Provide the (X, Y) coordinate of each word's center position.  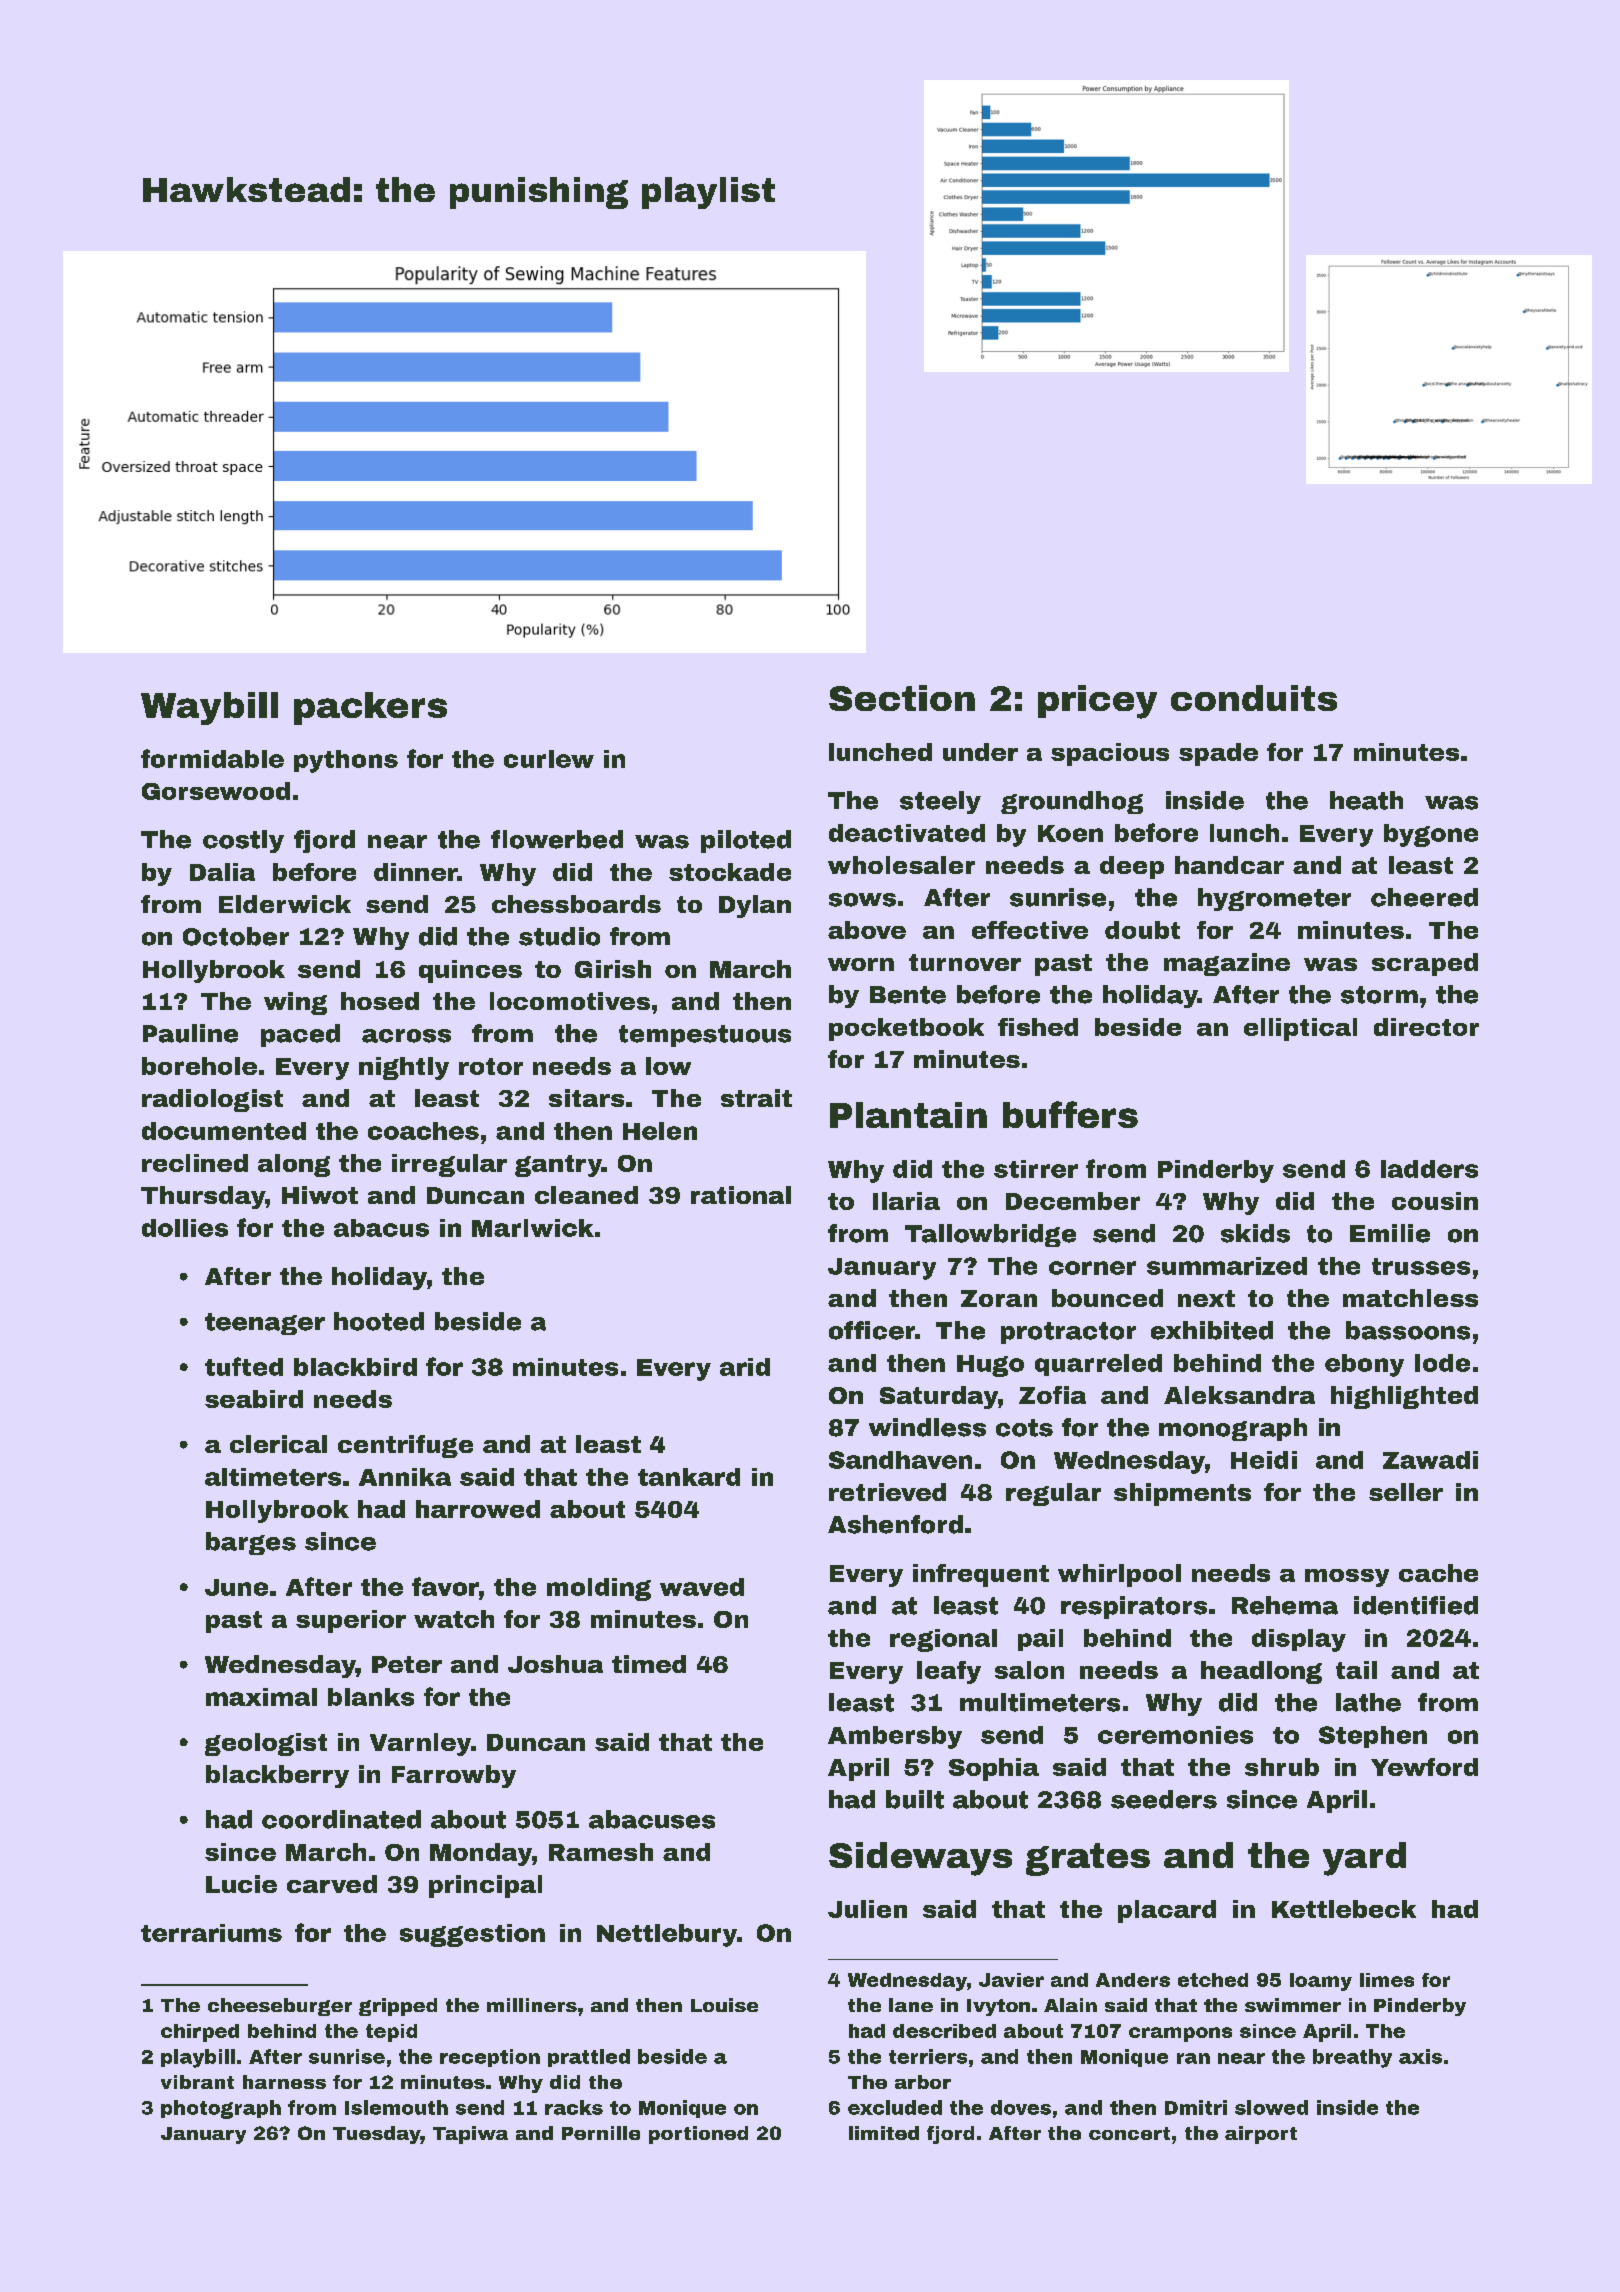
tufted (244, 1366)
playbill (198, 2058)
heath (1366, 800)
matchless (1410, 1298)
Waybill (209, 708)
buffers (1070, 1114)
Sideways (920, 1859)
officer (872, 1330)
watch (454, 1619)
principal (485, 1886)
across (406, 1036)
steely (940, 802)
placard (1167, 1911)
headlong (1261, 1672)
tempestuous (705, 1036)
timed (649, 1664)
